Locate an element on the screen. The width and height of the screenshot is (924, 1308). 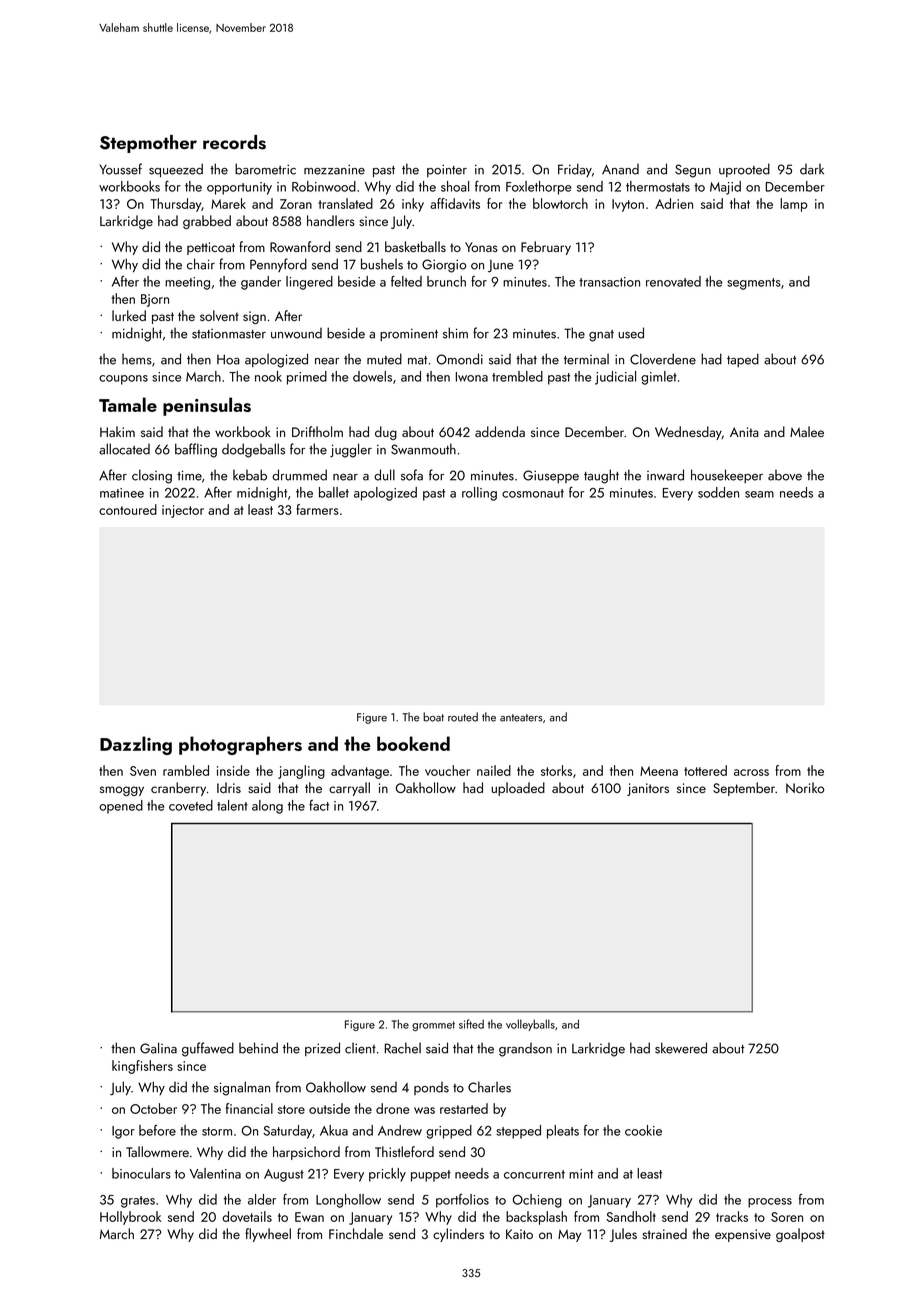
tottered is located at coordinates (705, 770).
